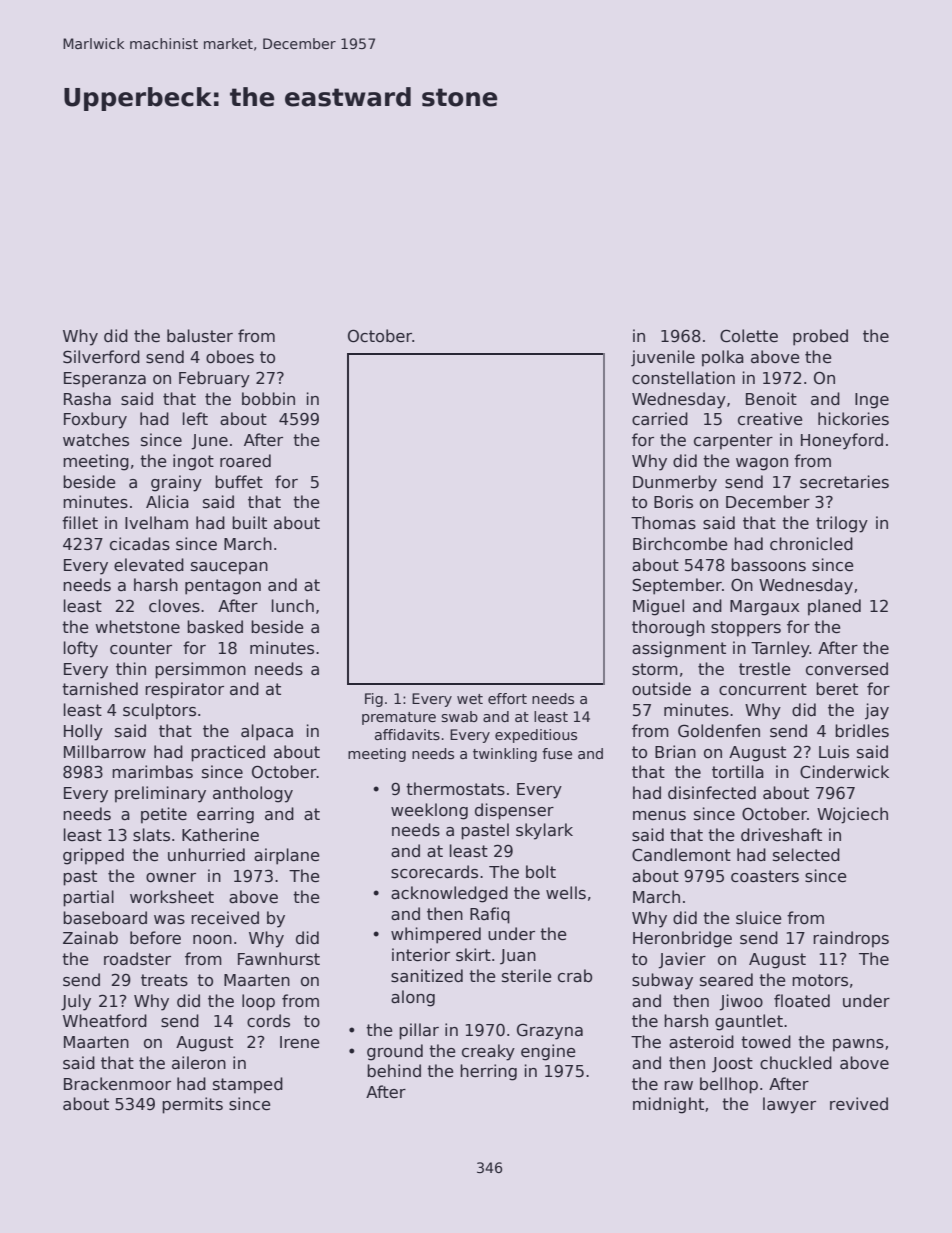 The image size is (952, 1233). What do you see at coordinates (663, 523) in the screenshot?
I see `Thomas` at bounding box center [663, 523].
